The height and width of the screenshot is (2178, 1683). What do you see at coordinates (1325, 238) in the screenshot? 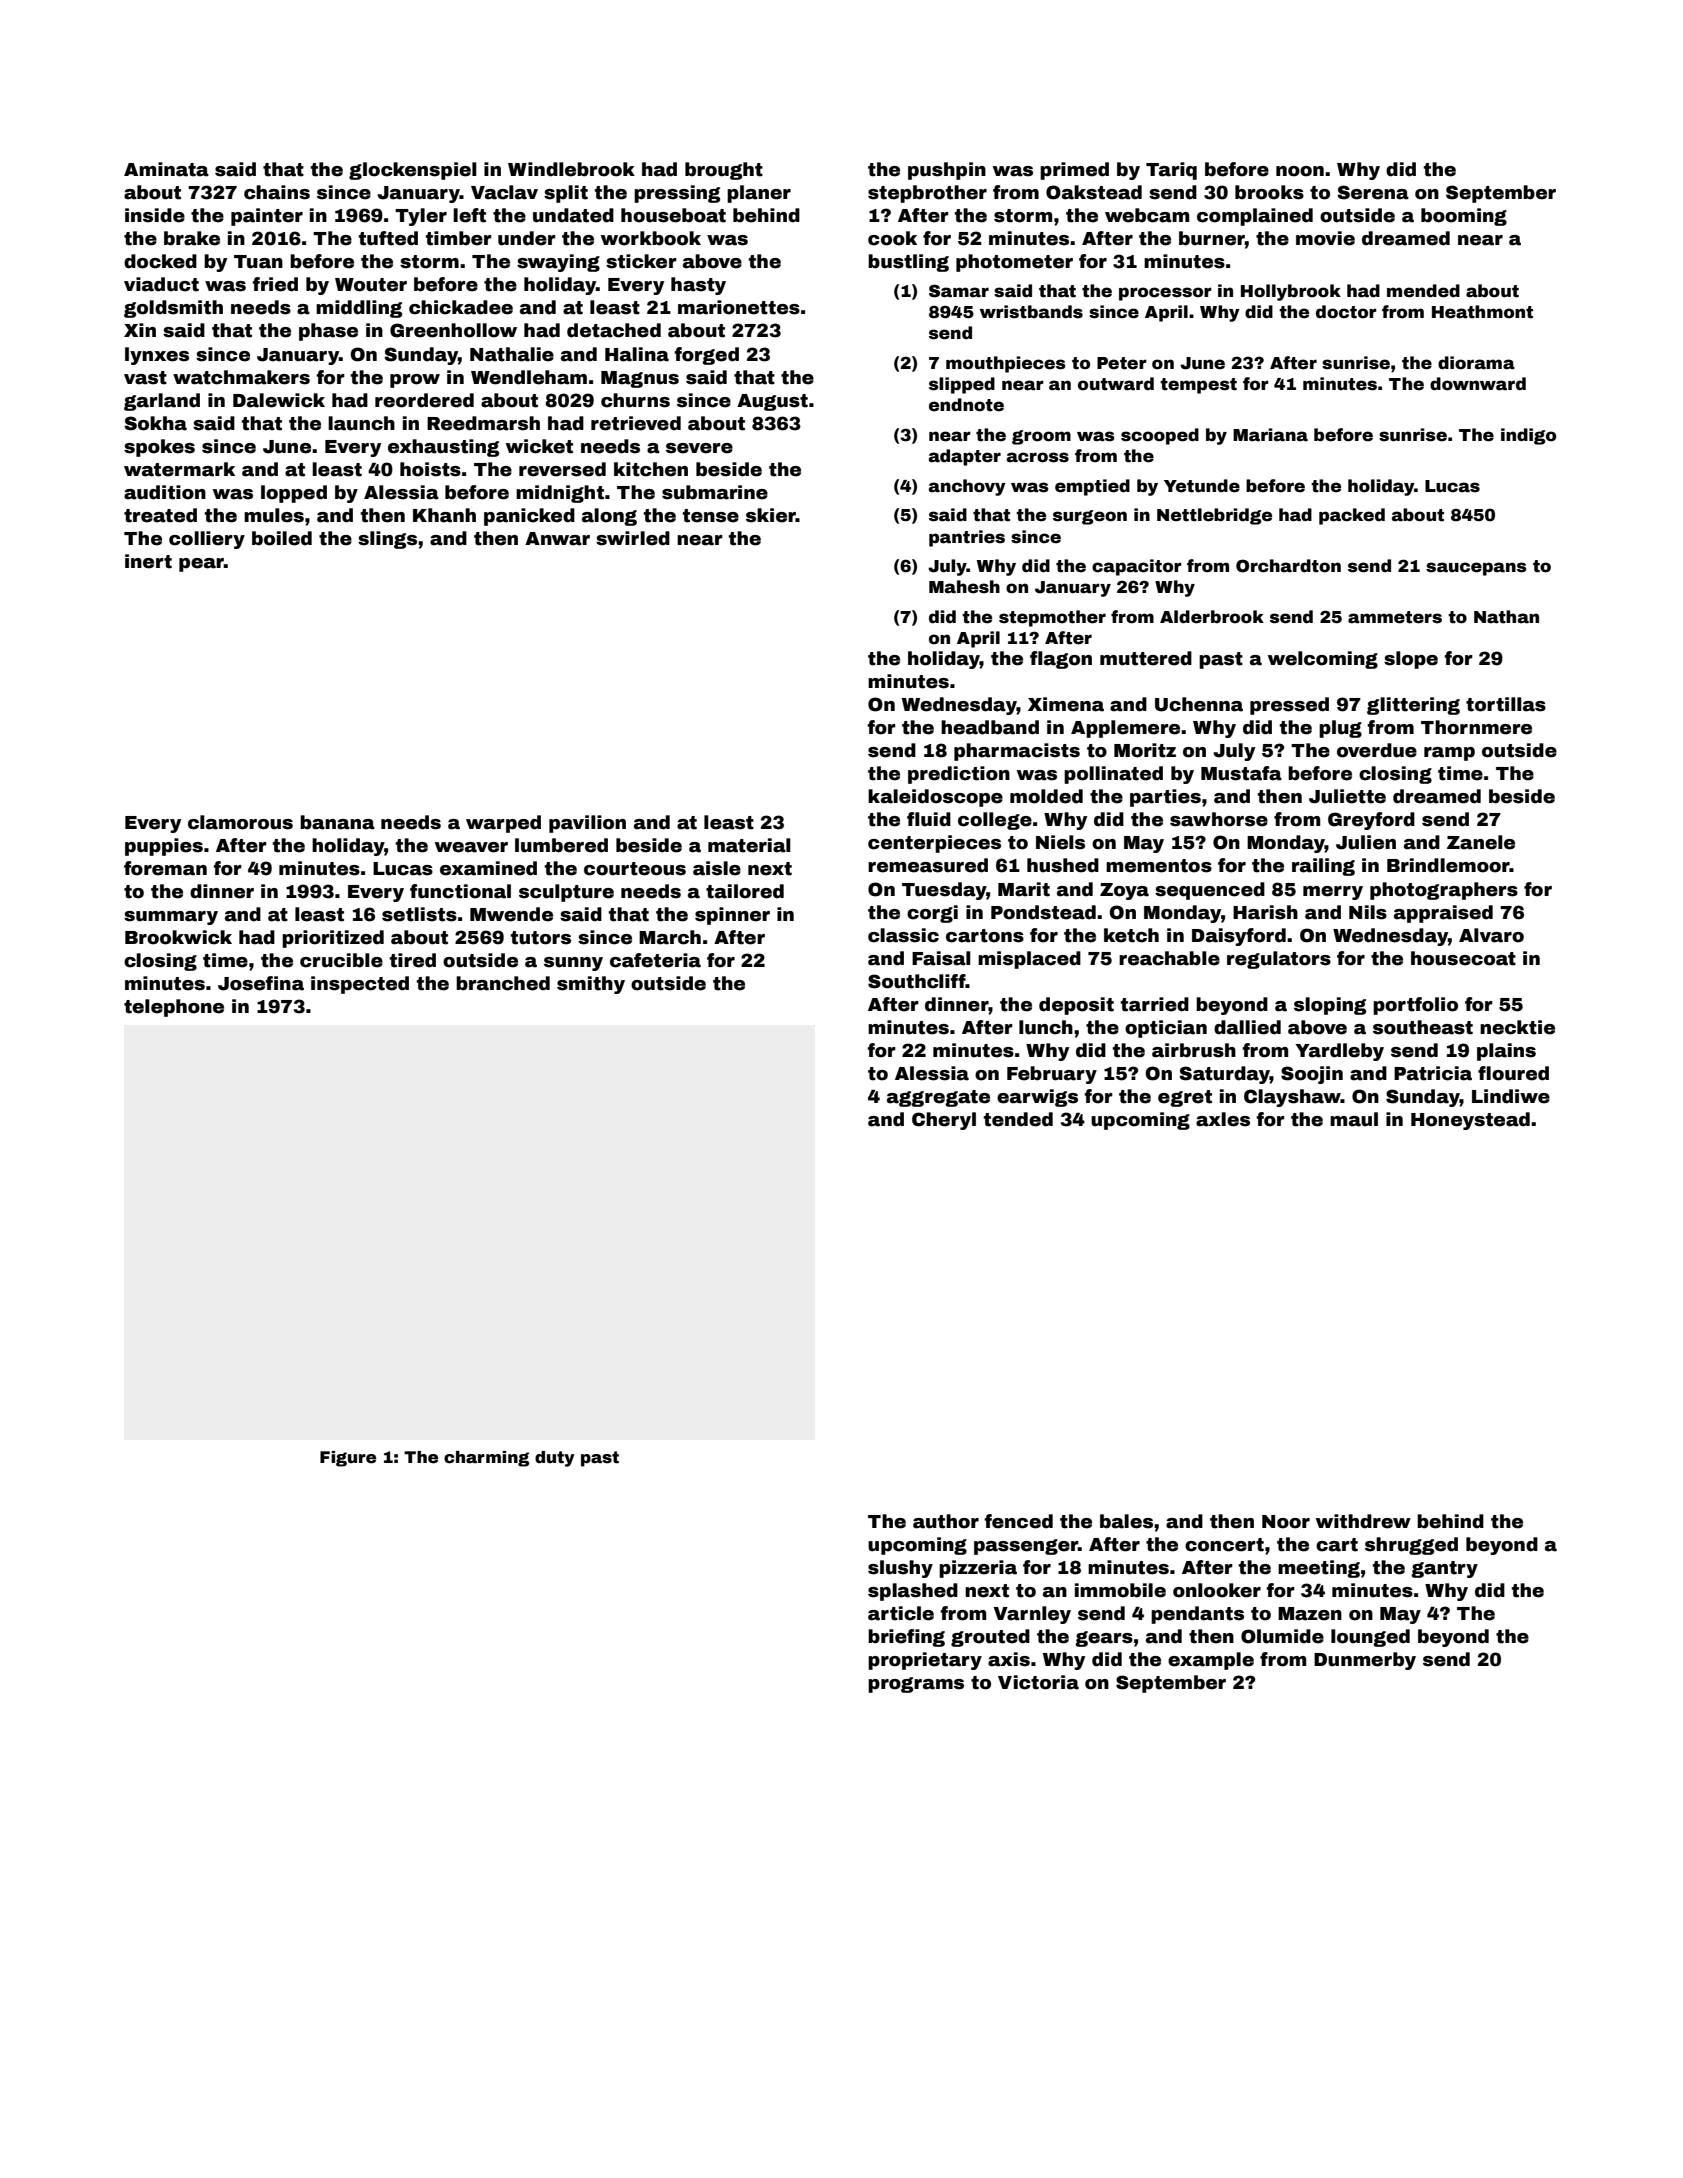
I see `movie` at bounding box center [1325, 238].
